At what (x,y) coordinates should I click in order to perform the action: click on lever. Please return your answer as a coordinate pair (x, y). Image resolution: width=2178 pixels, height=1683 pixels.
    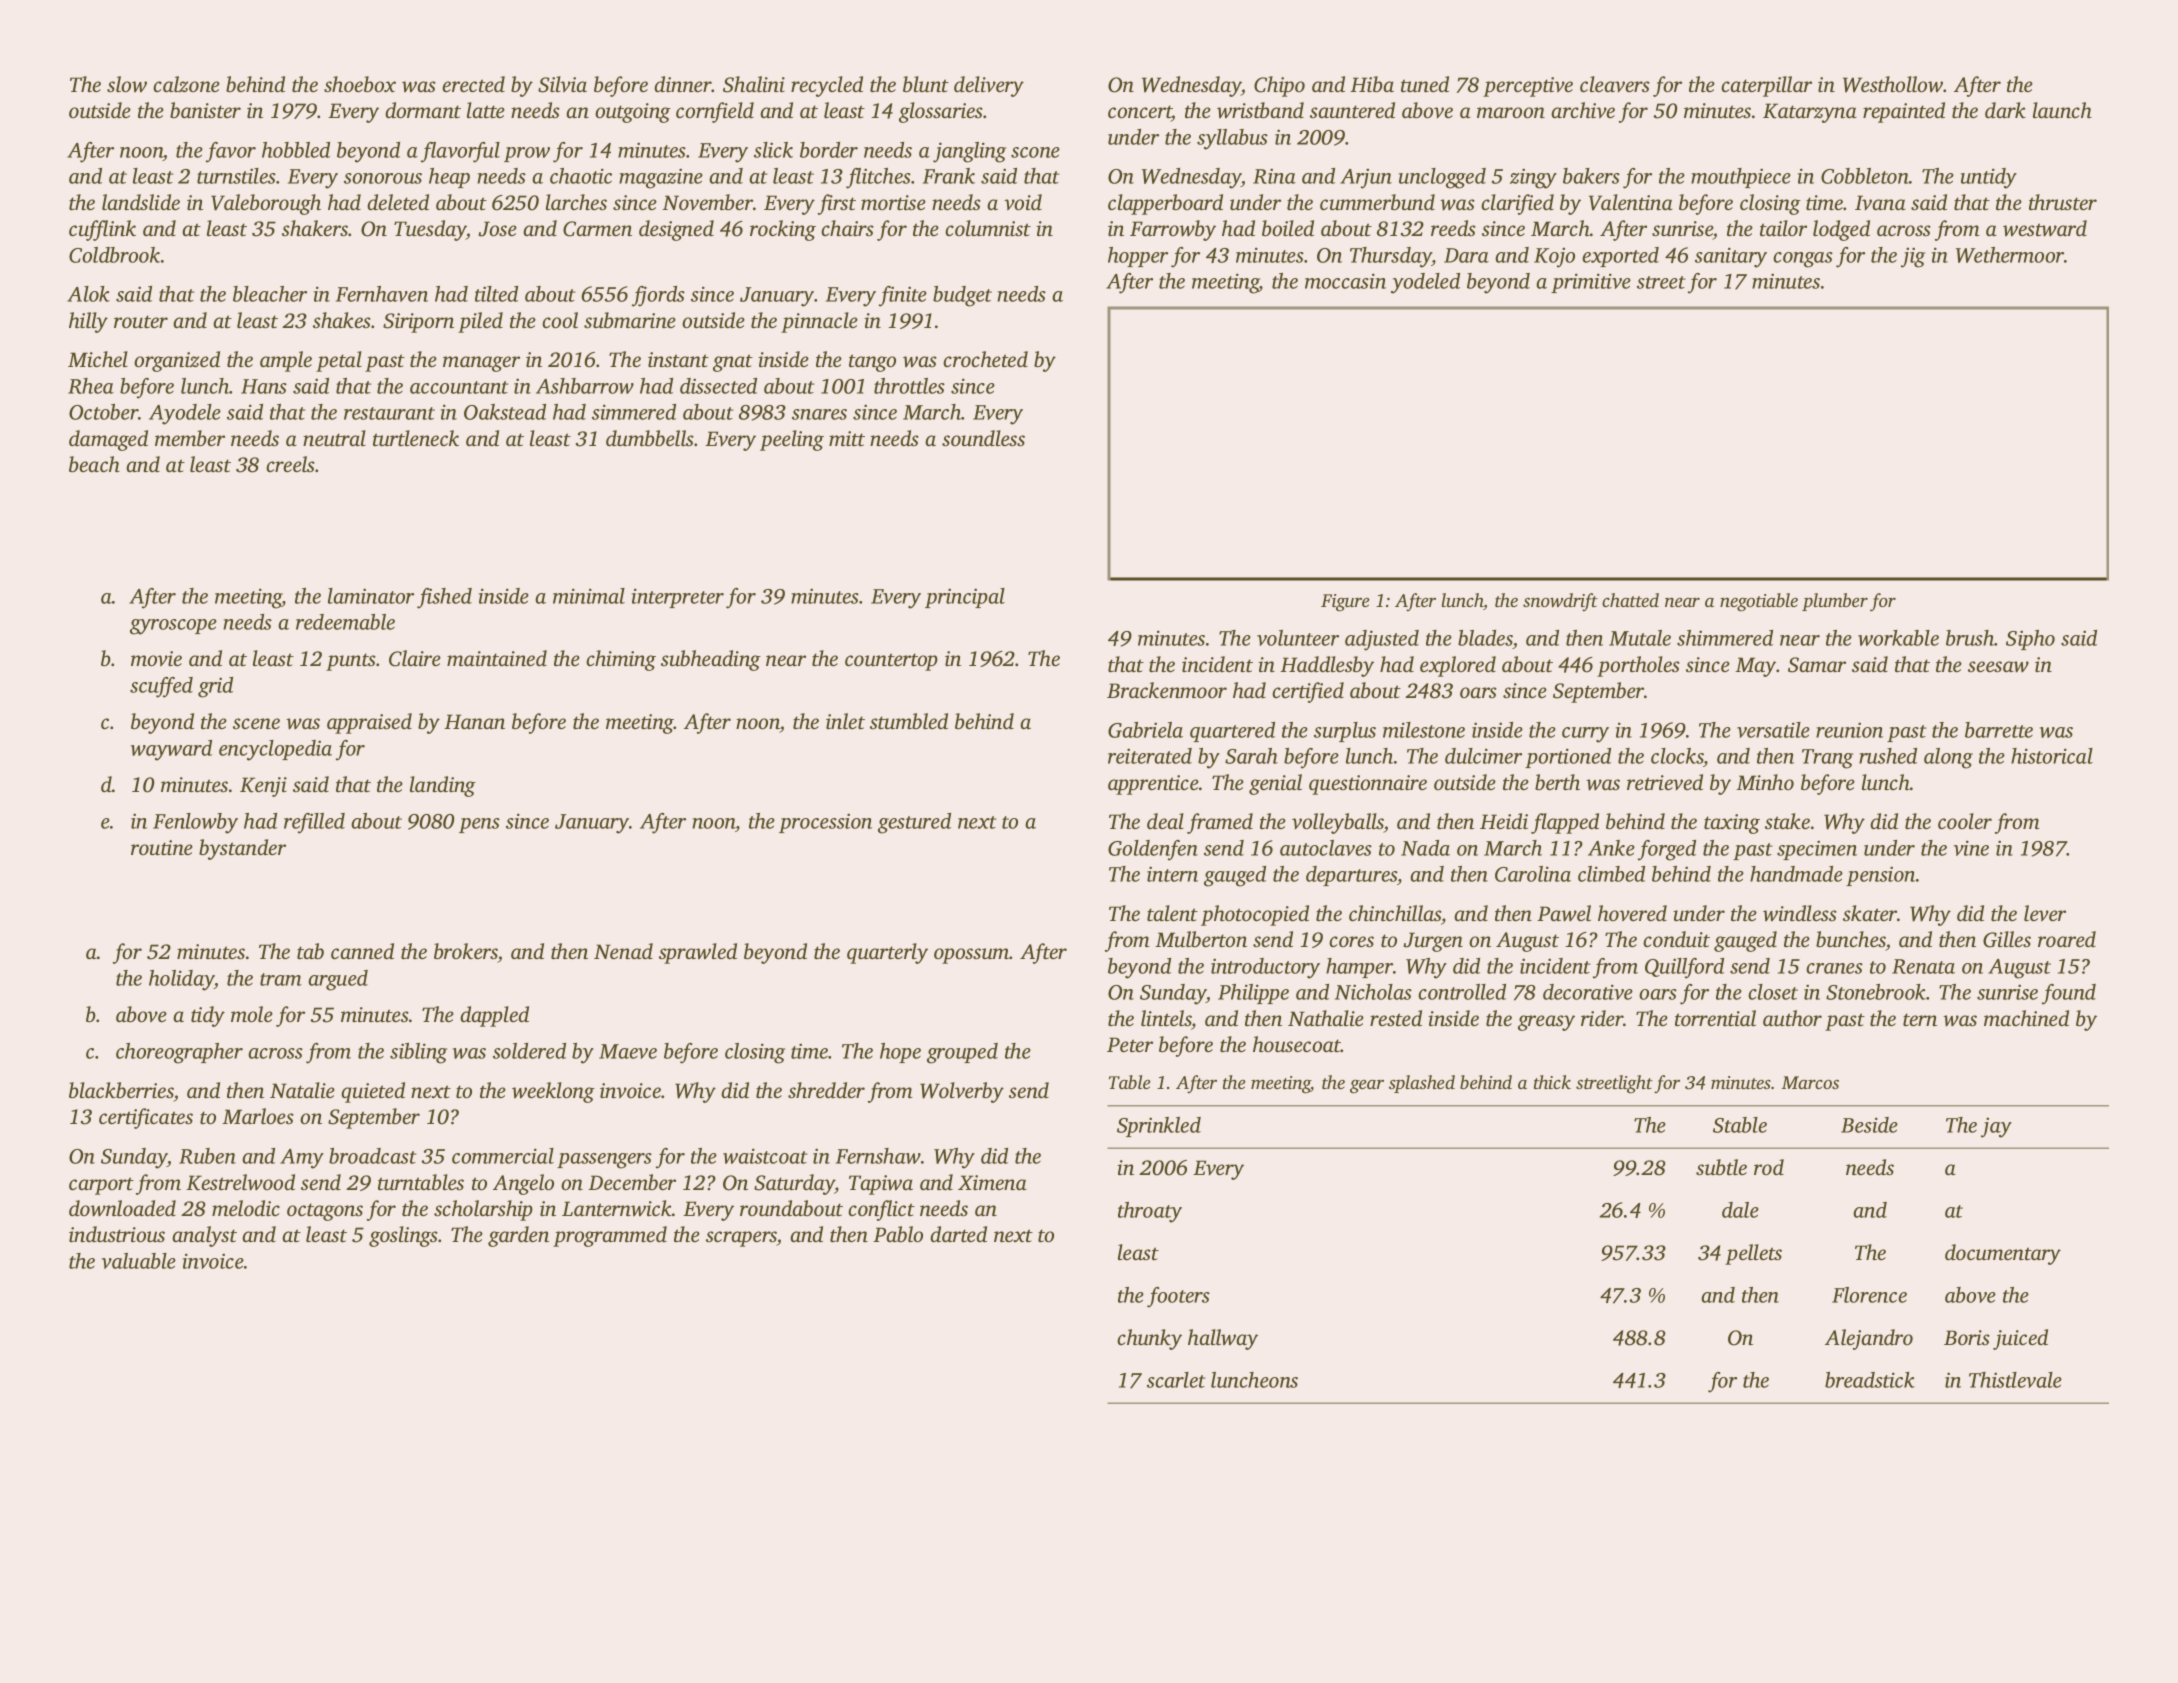
    Looking at the image, I should click on (2045, 913).
